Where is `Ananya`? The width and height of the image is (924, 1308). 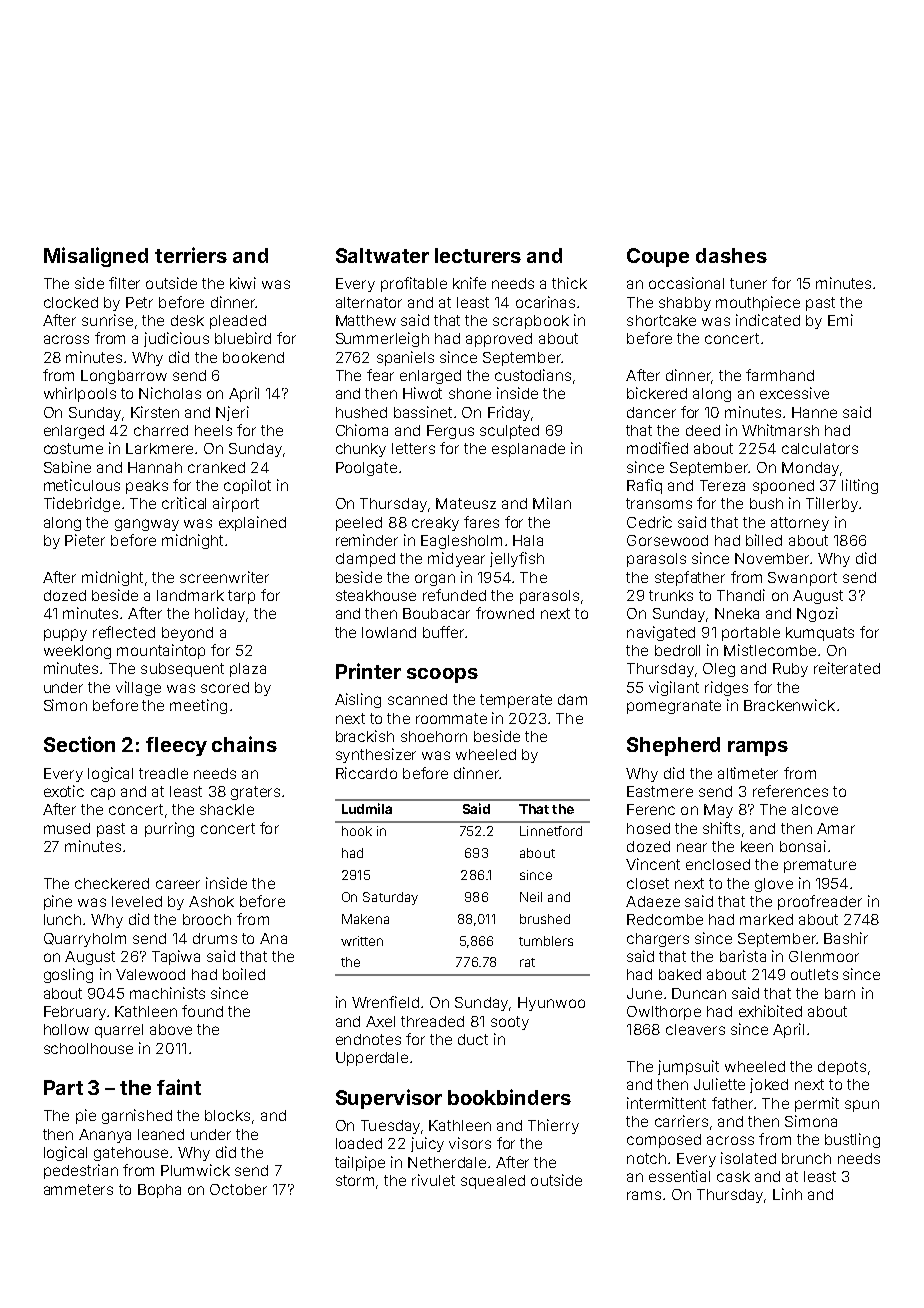 Ananya is located at coordinates (105, 1136).
